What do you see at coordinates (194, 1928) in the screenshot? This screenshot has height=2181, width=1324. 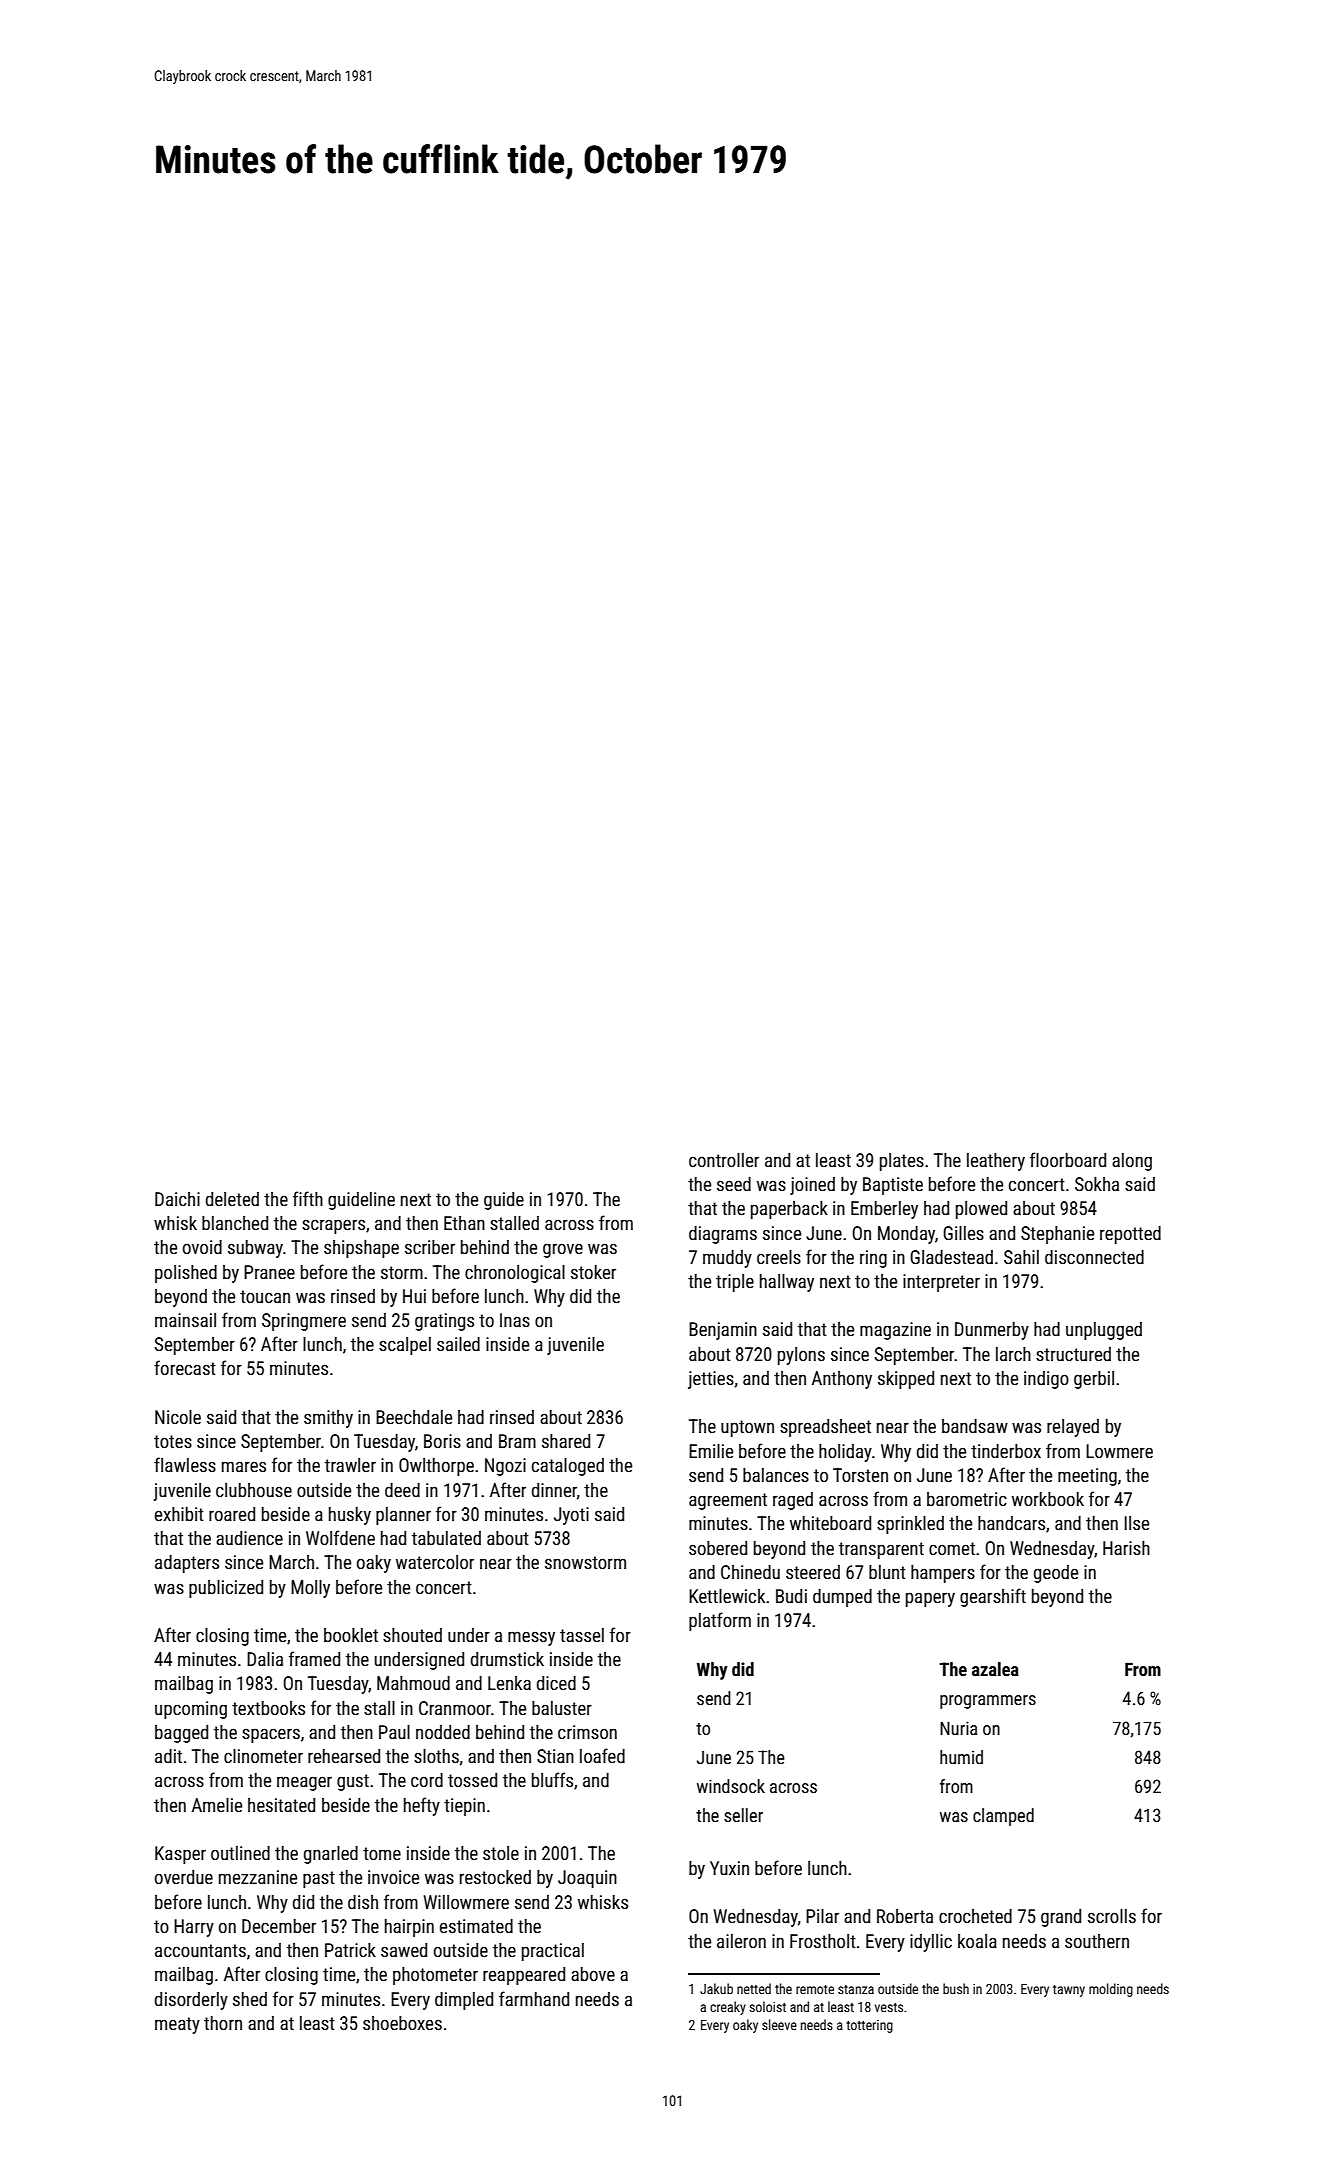 I see `Harry` at bounding box center [194, 1928].
